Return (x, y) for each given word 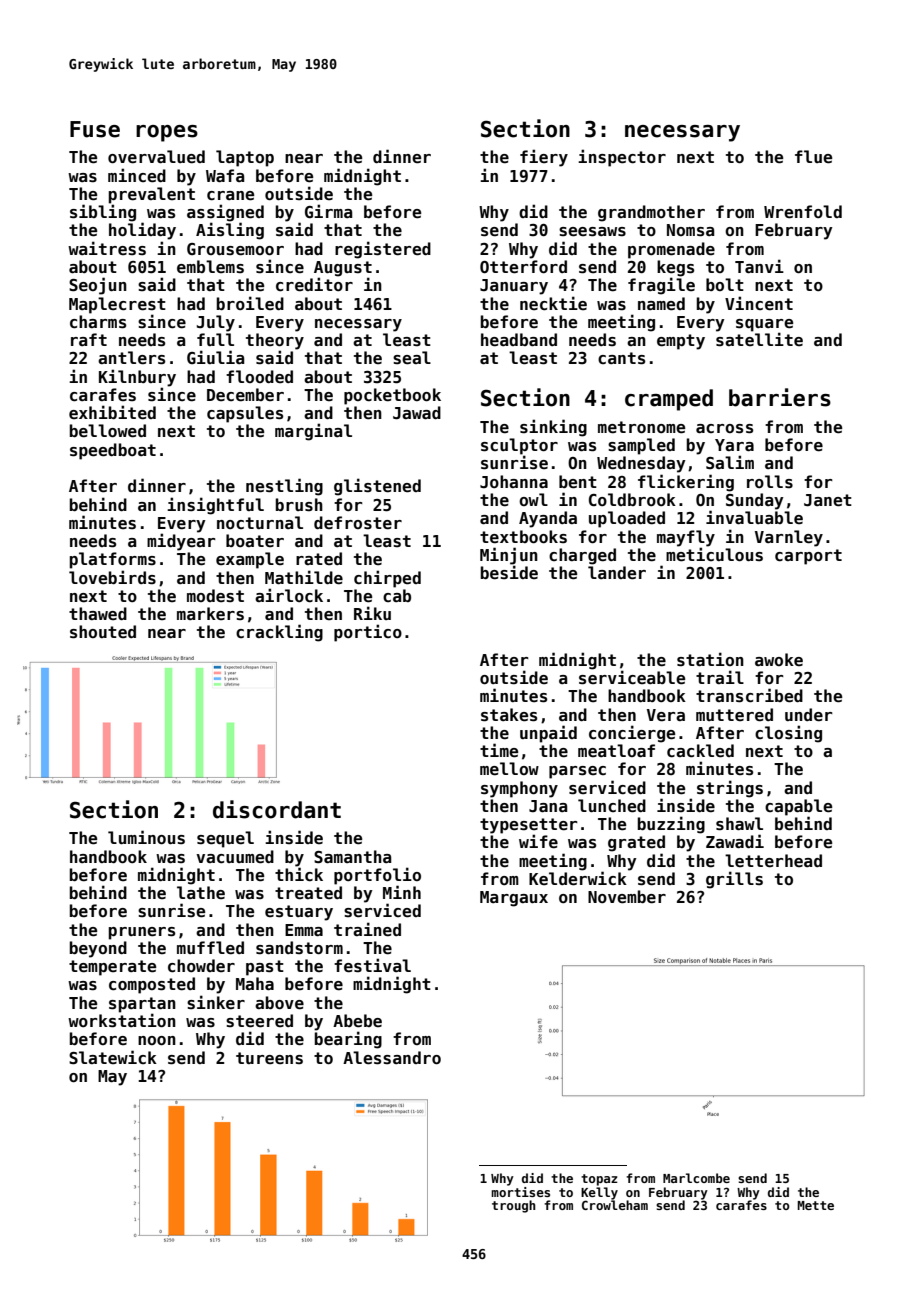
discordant (277, 809)
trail (720, 677)
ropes (167, 133)
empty (681, 342)
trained (367, 929)
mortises (520, 1192)
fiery (544, 158)
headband (519, 340)
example (250, 560)
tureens (269, 1058)
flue (813, 157)
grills (734, 880)
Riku (372, 613)
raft (89, 339)
